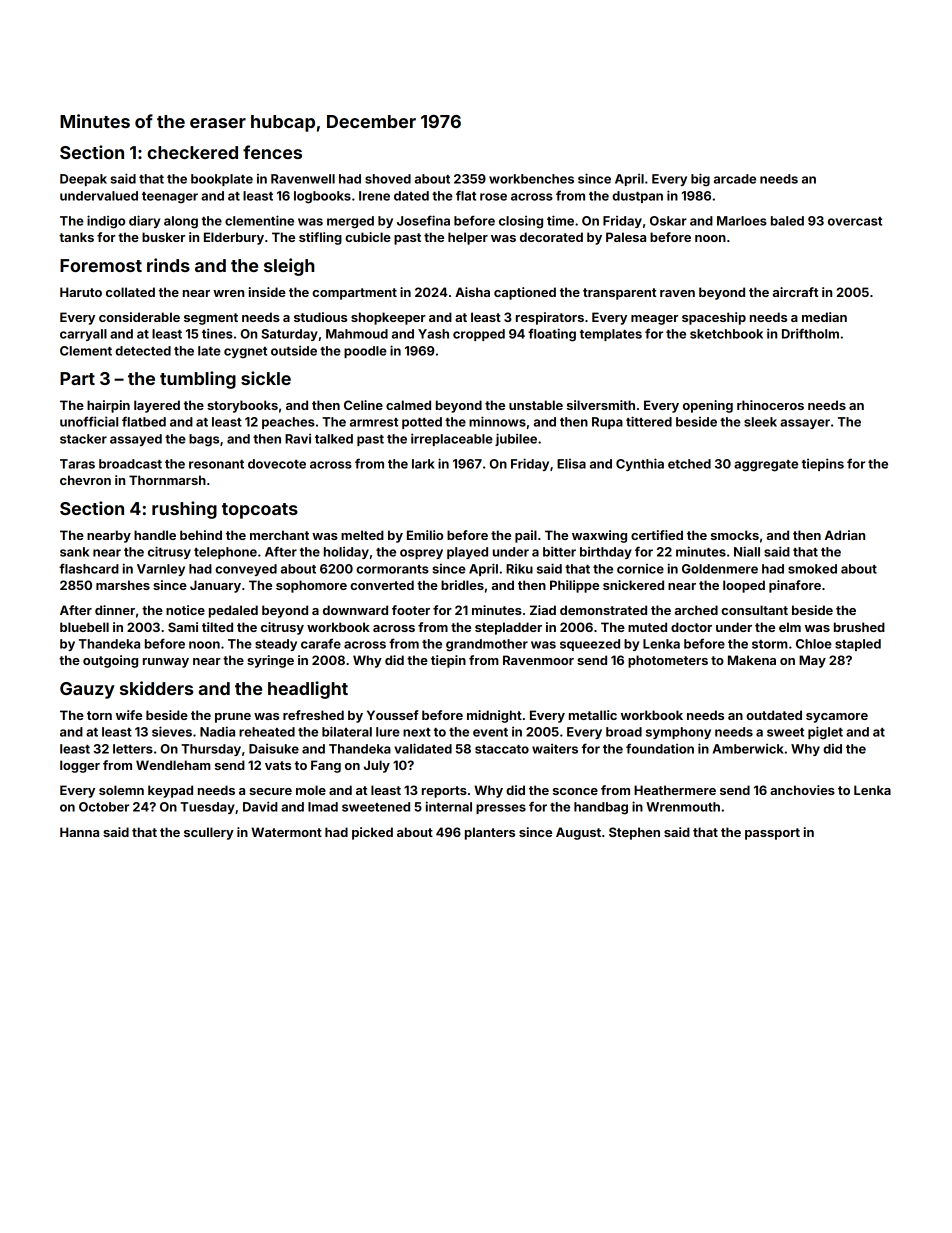 The width and height of the screenshot is (952, 1233). Describe the element at coordinates (634, 833) in the screenshot. I see `Stephen` at that location.
